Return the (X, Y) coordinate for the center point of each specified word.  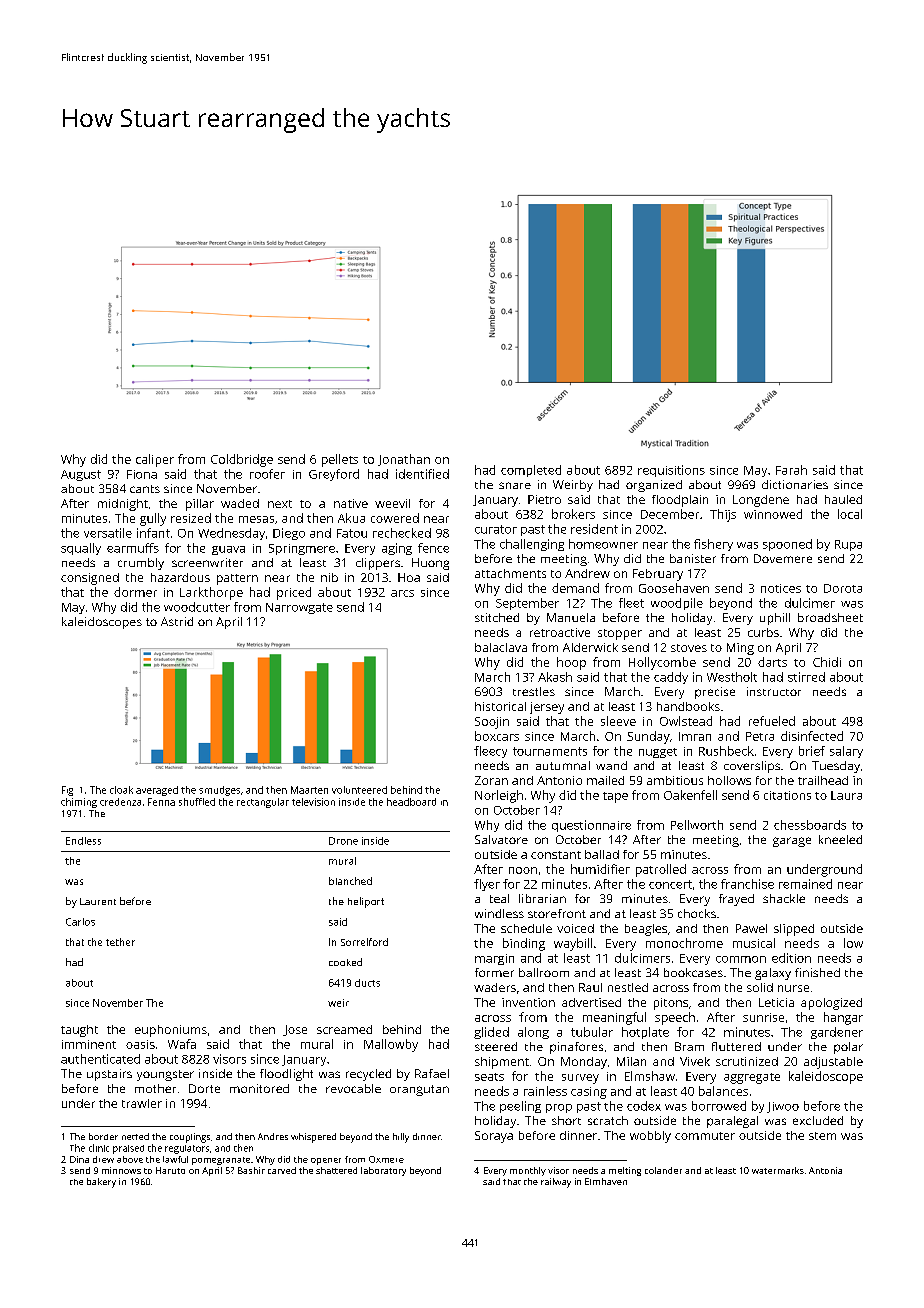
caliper (155, 460)
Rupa (848, 545)
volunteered (359, 790)
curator (496, 529)
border (103, 1136)
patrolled (661, 870)
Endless (83, 841)
